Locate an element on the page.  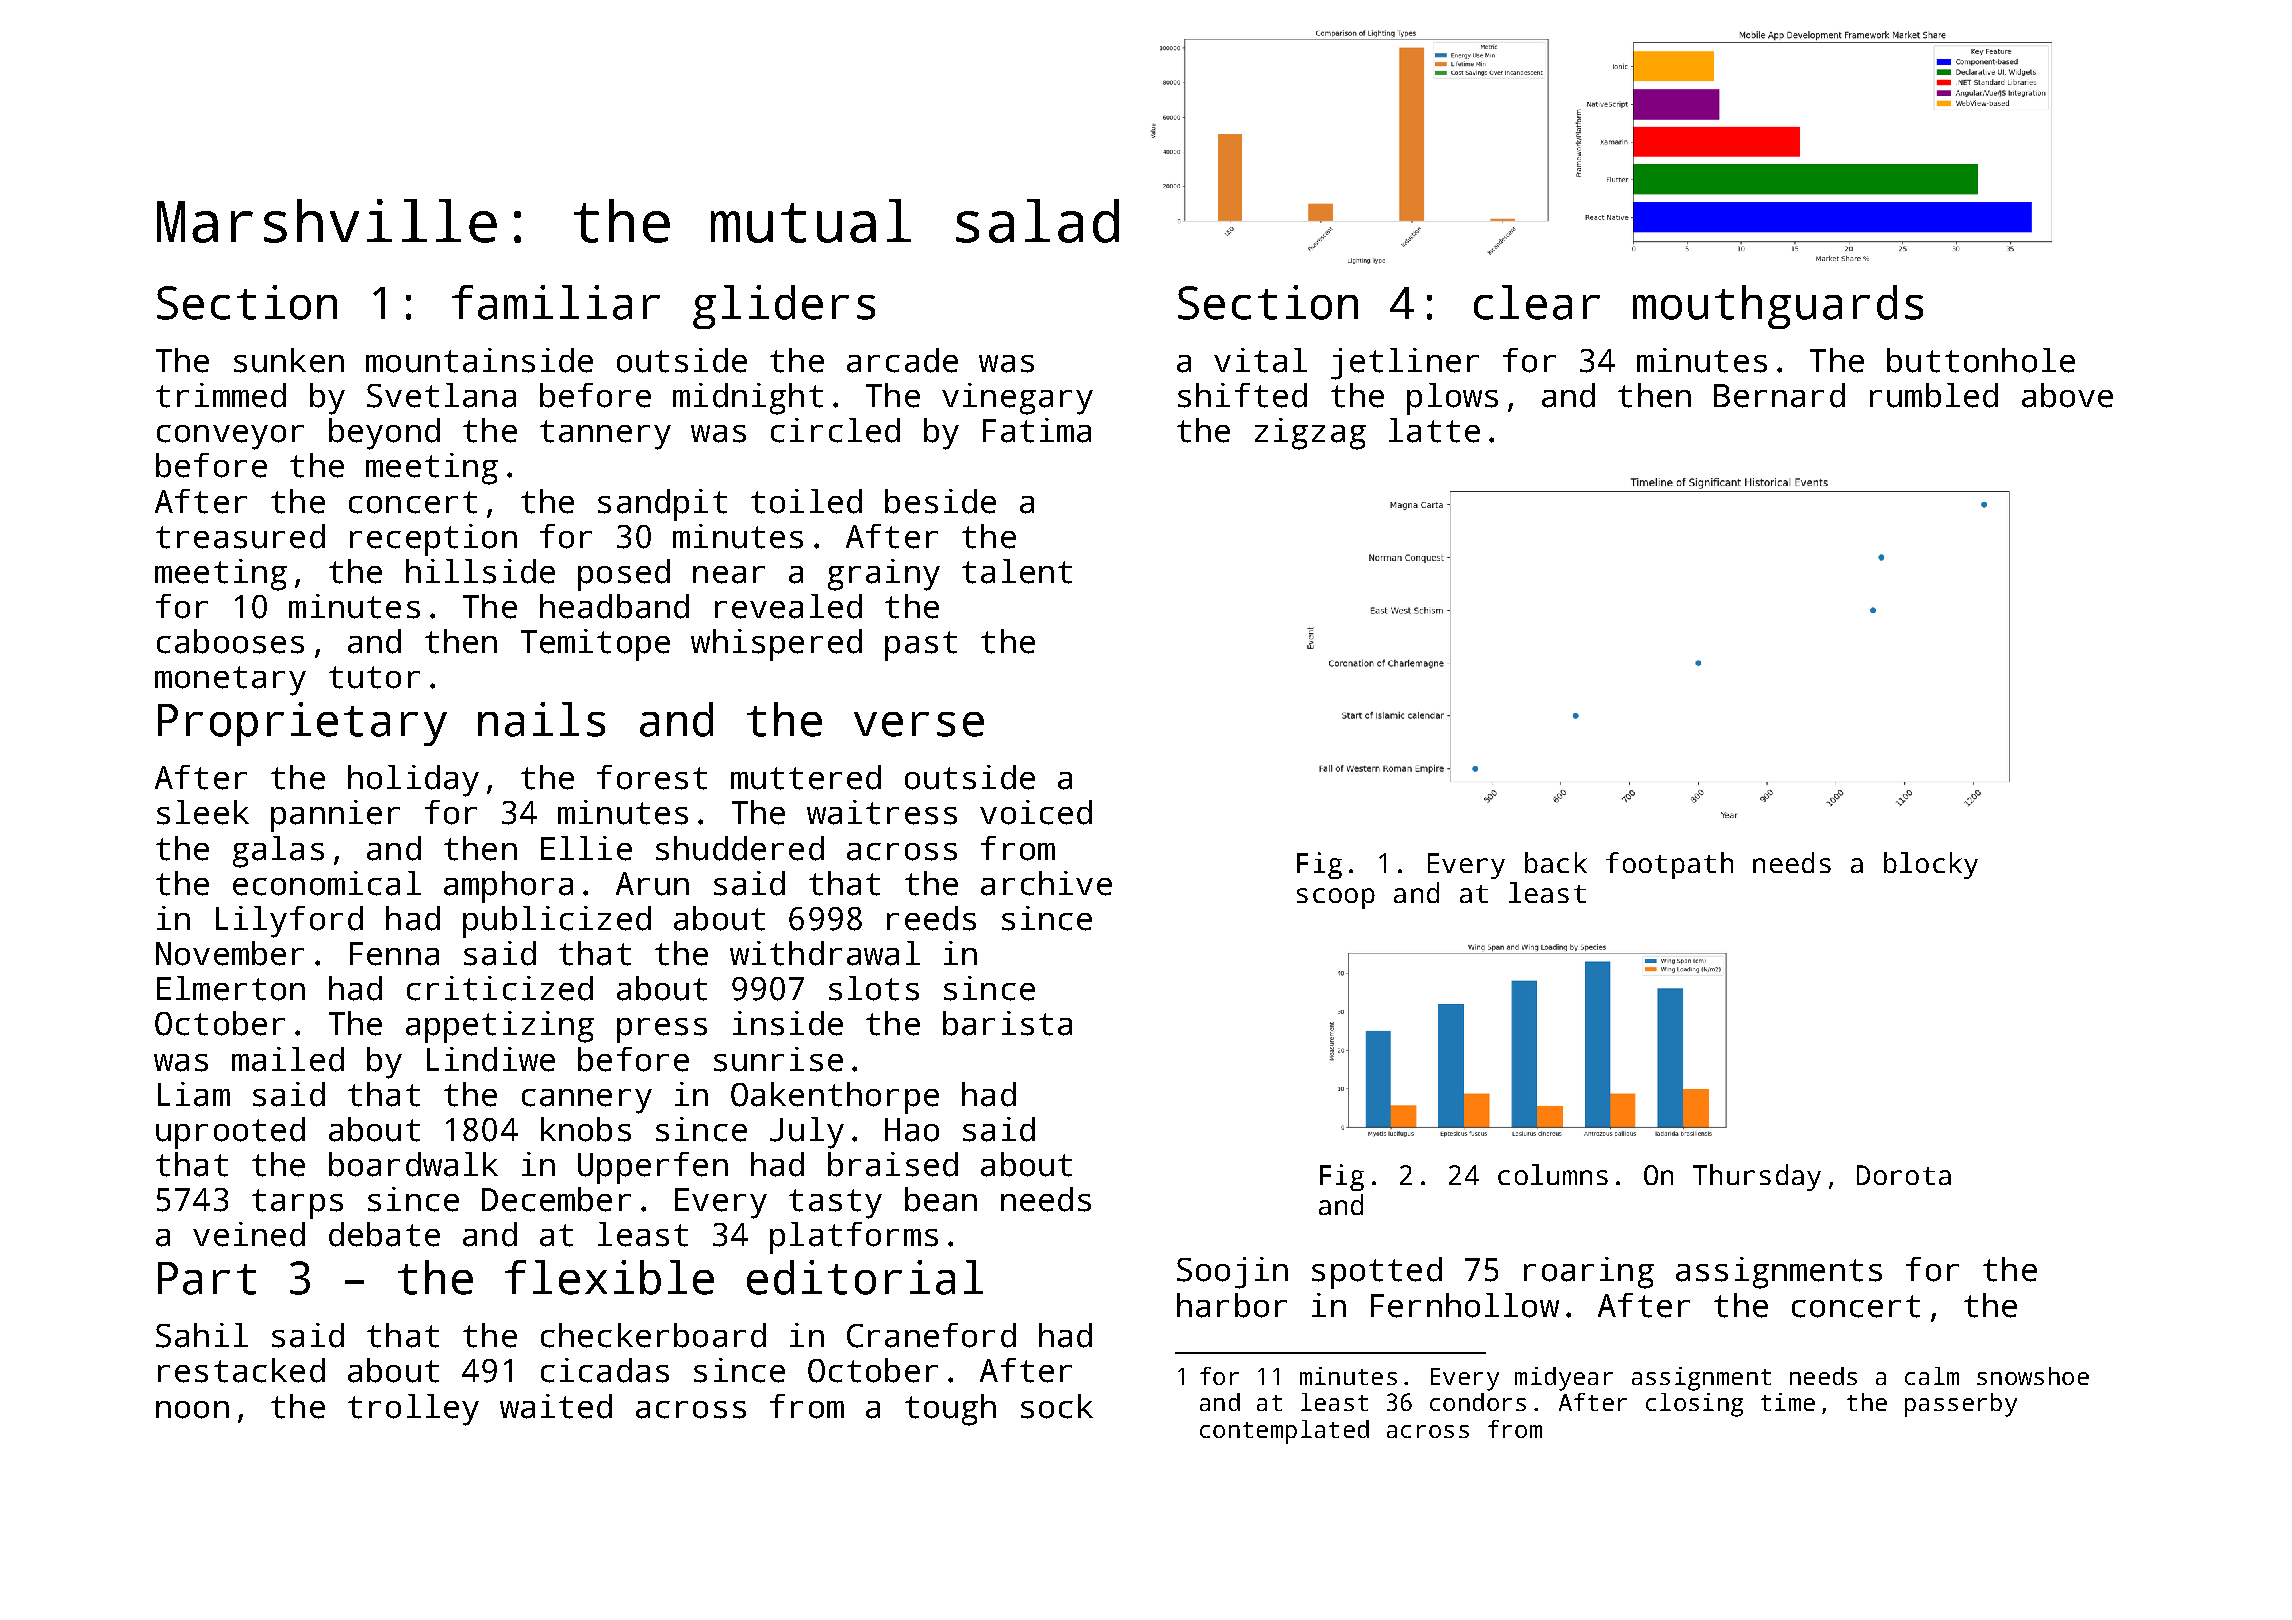
familiar is located at coordinates (556, 302).
